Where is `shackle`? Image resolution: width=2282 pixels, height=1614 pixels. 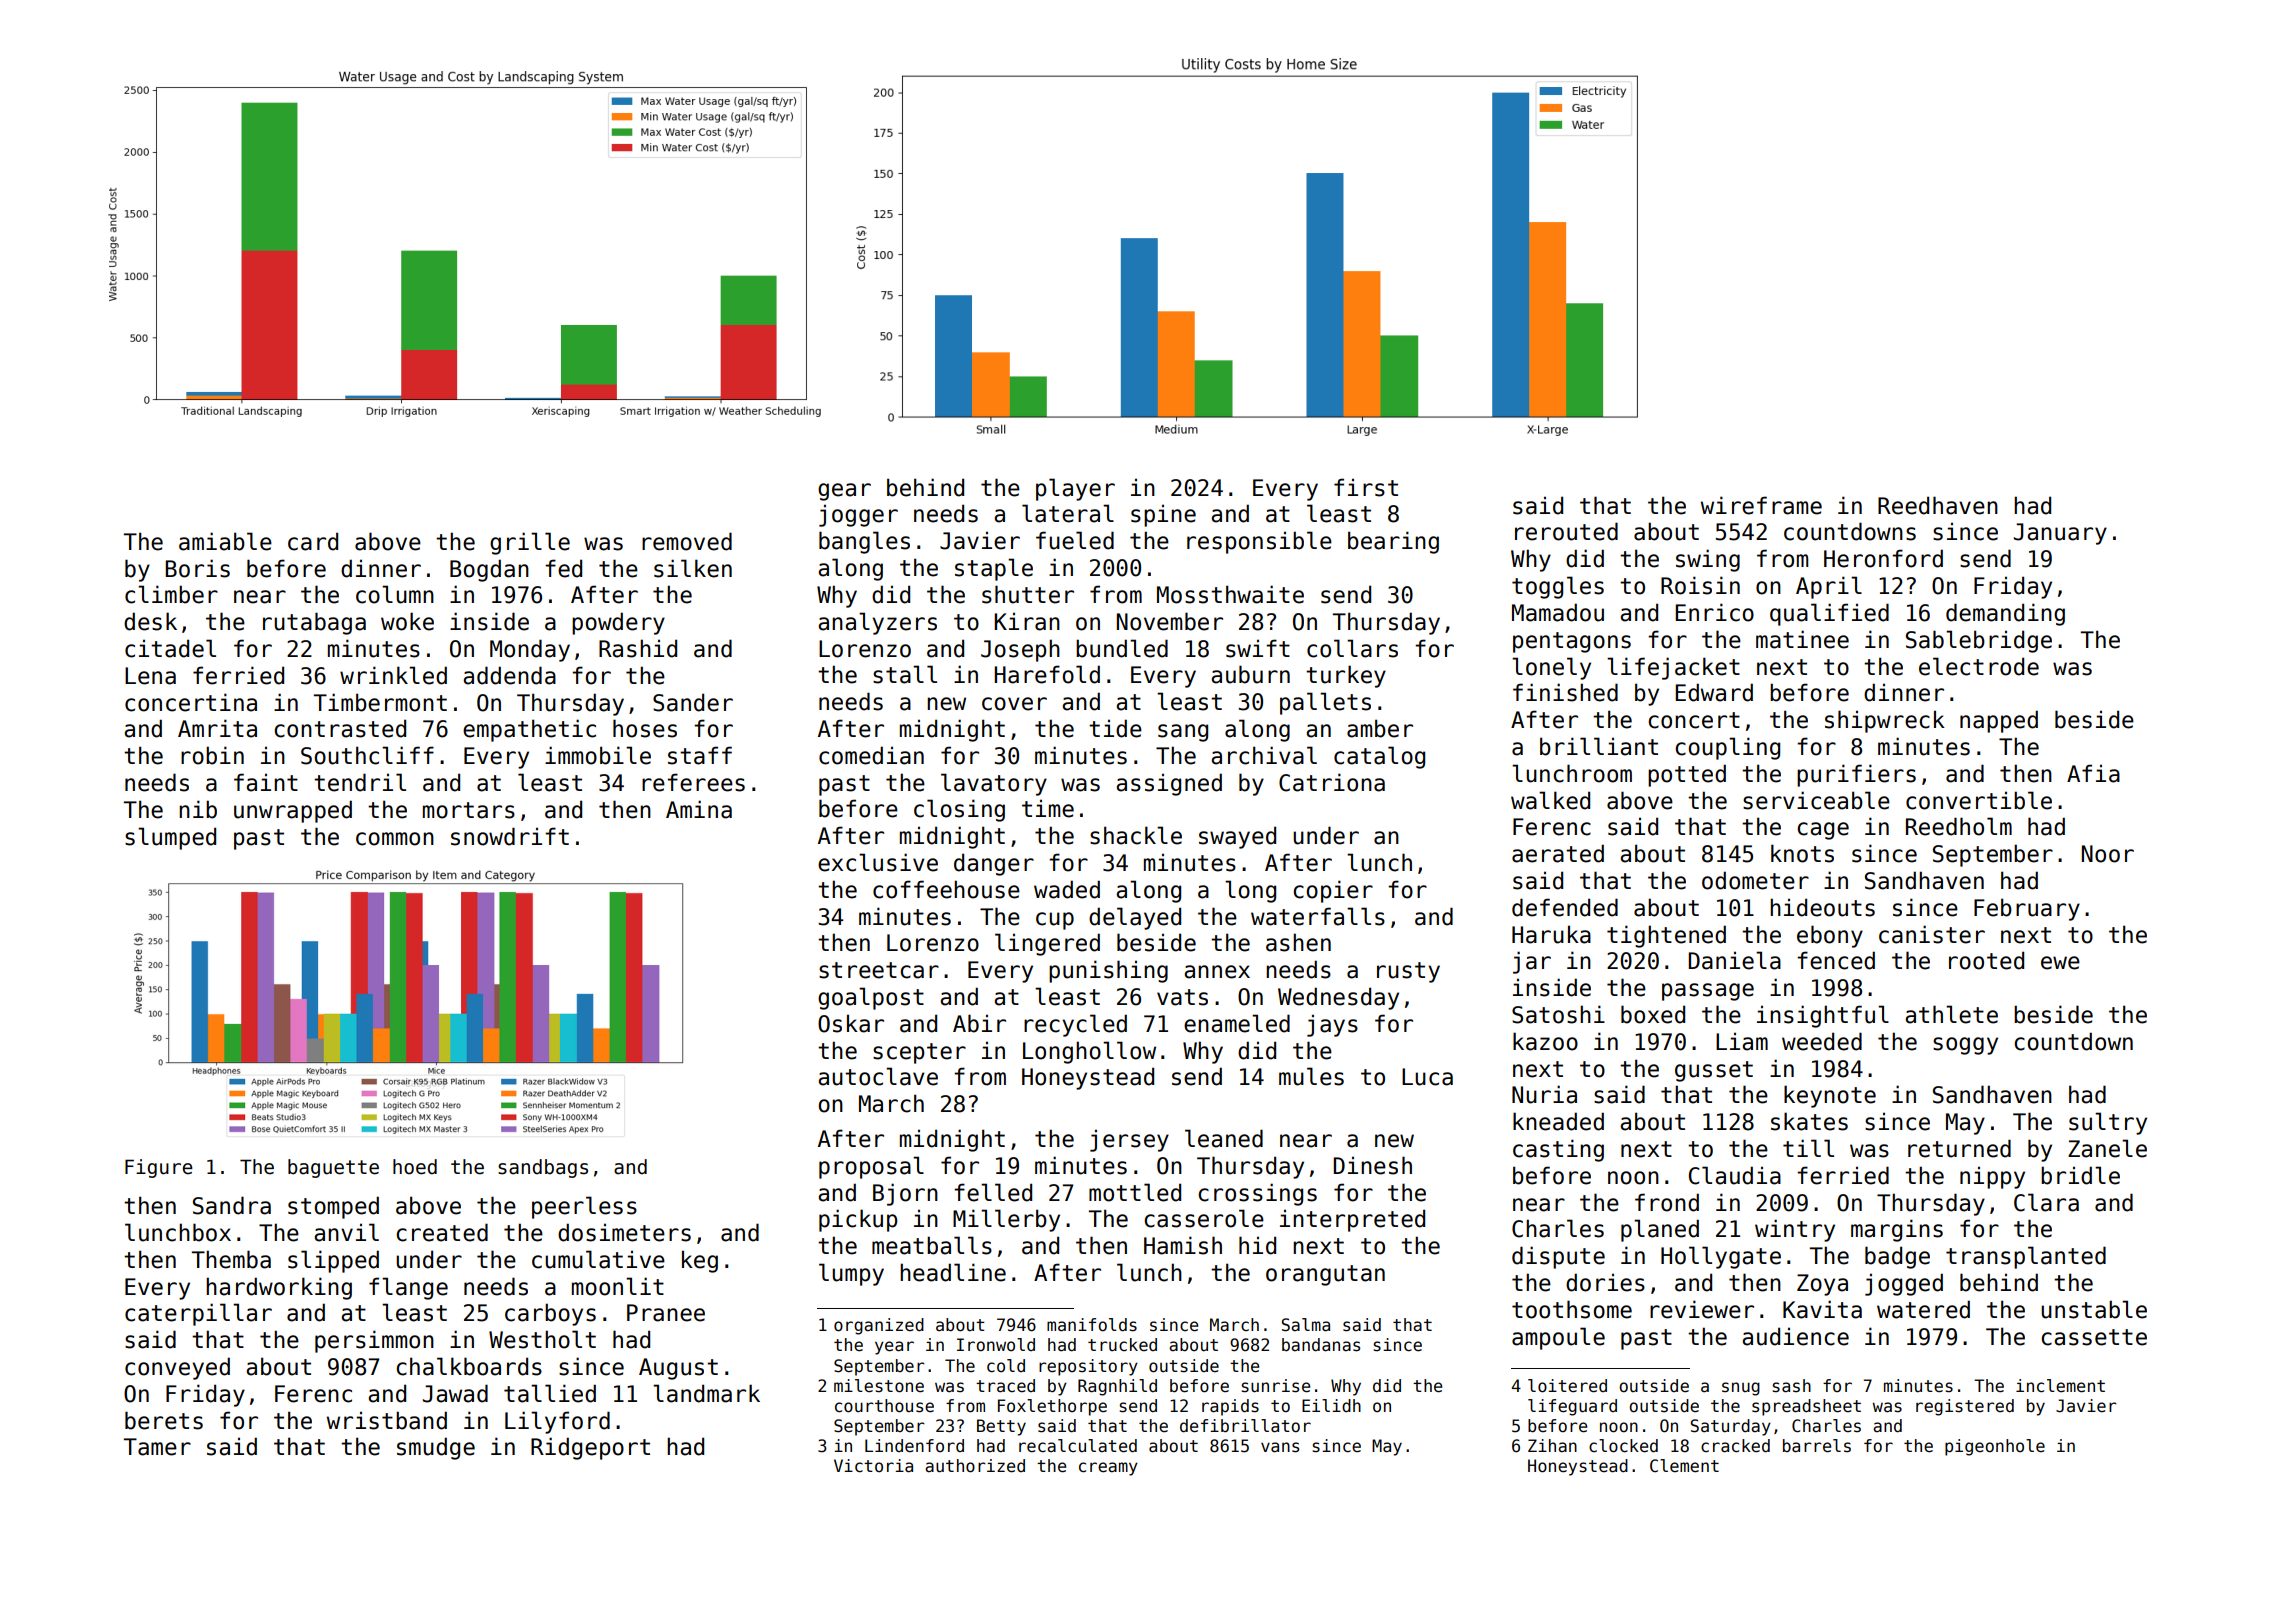
shackle is located at coordinates (1136, 835).
